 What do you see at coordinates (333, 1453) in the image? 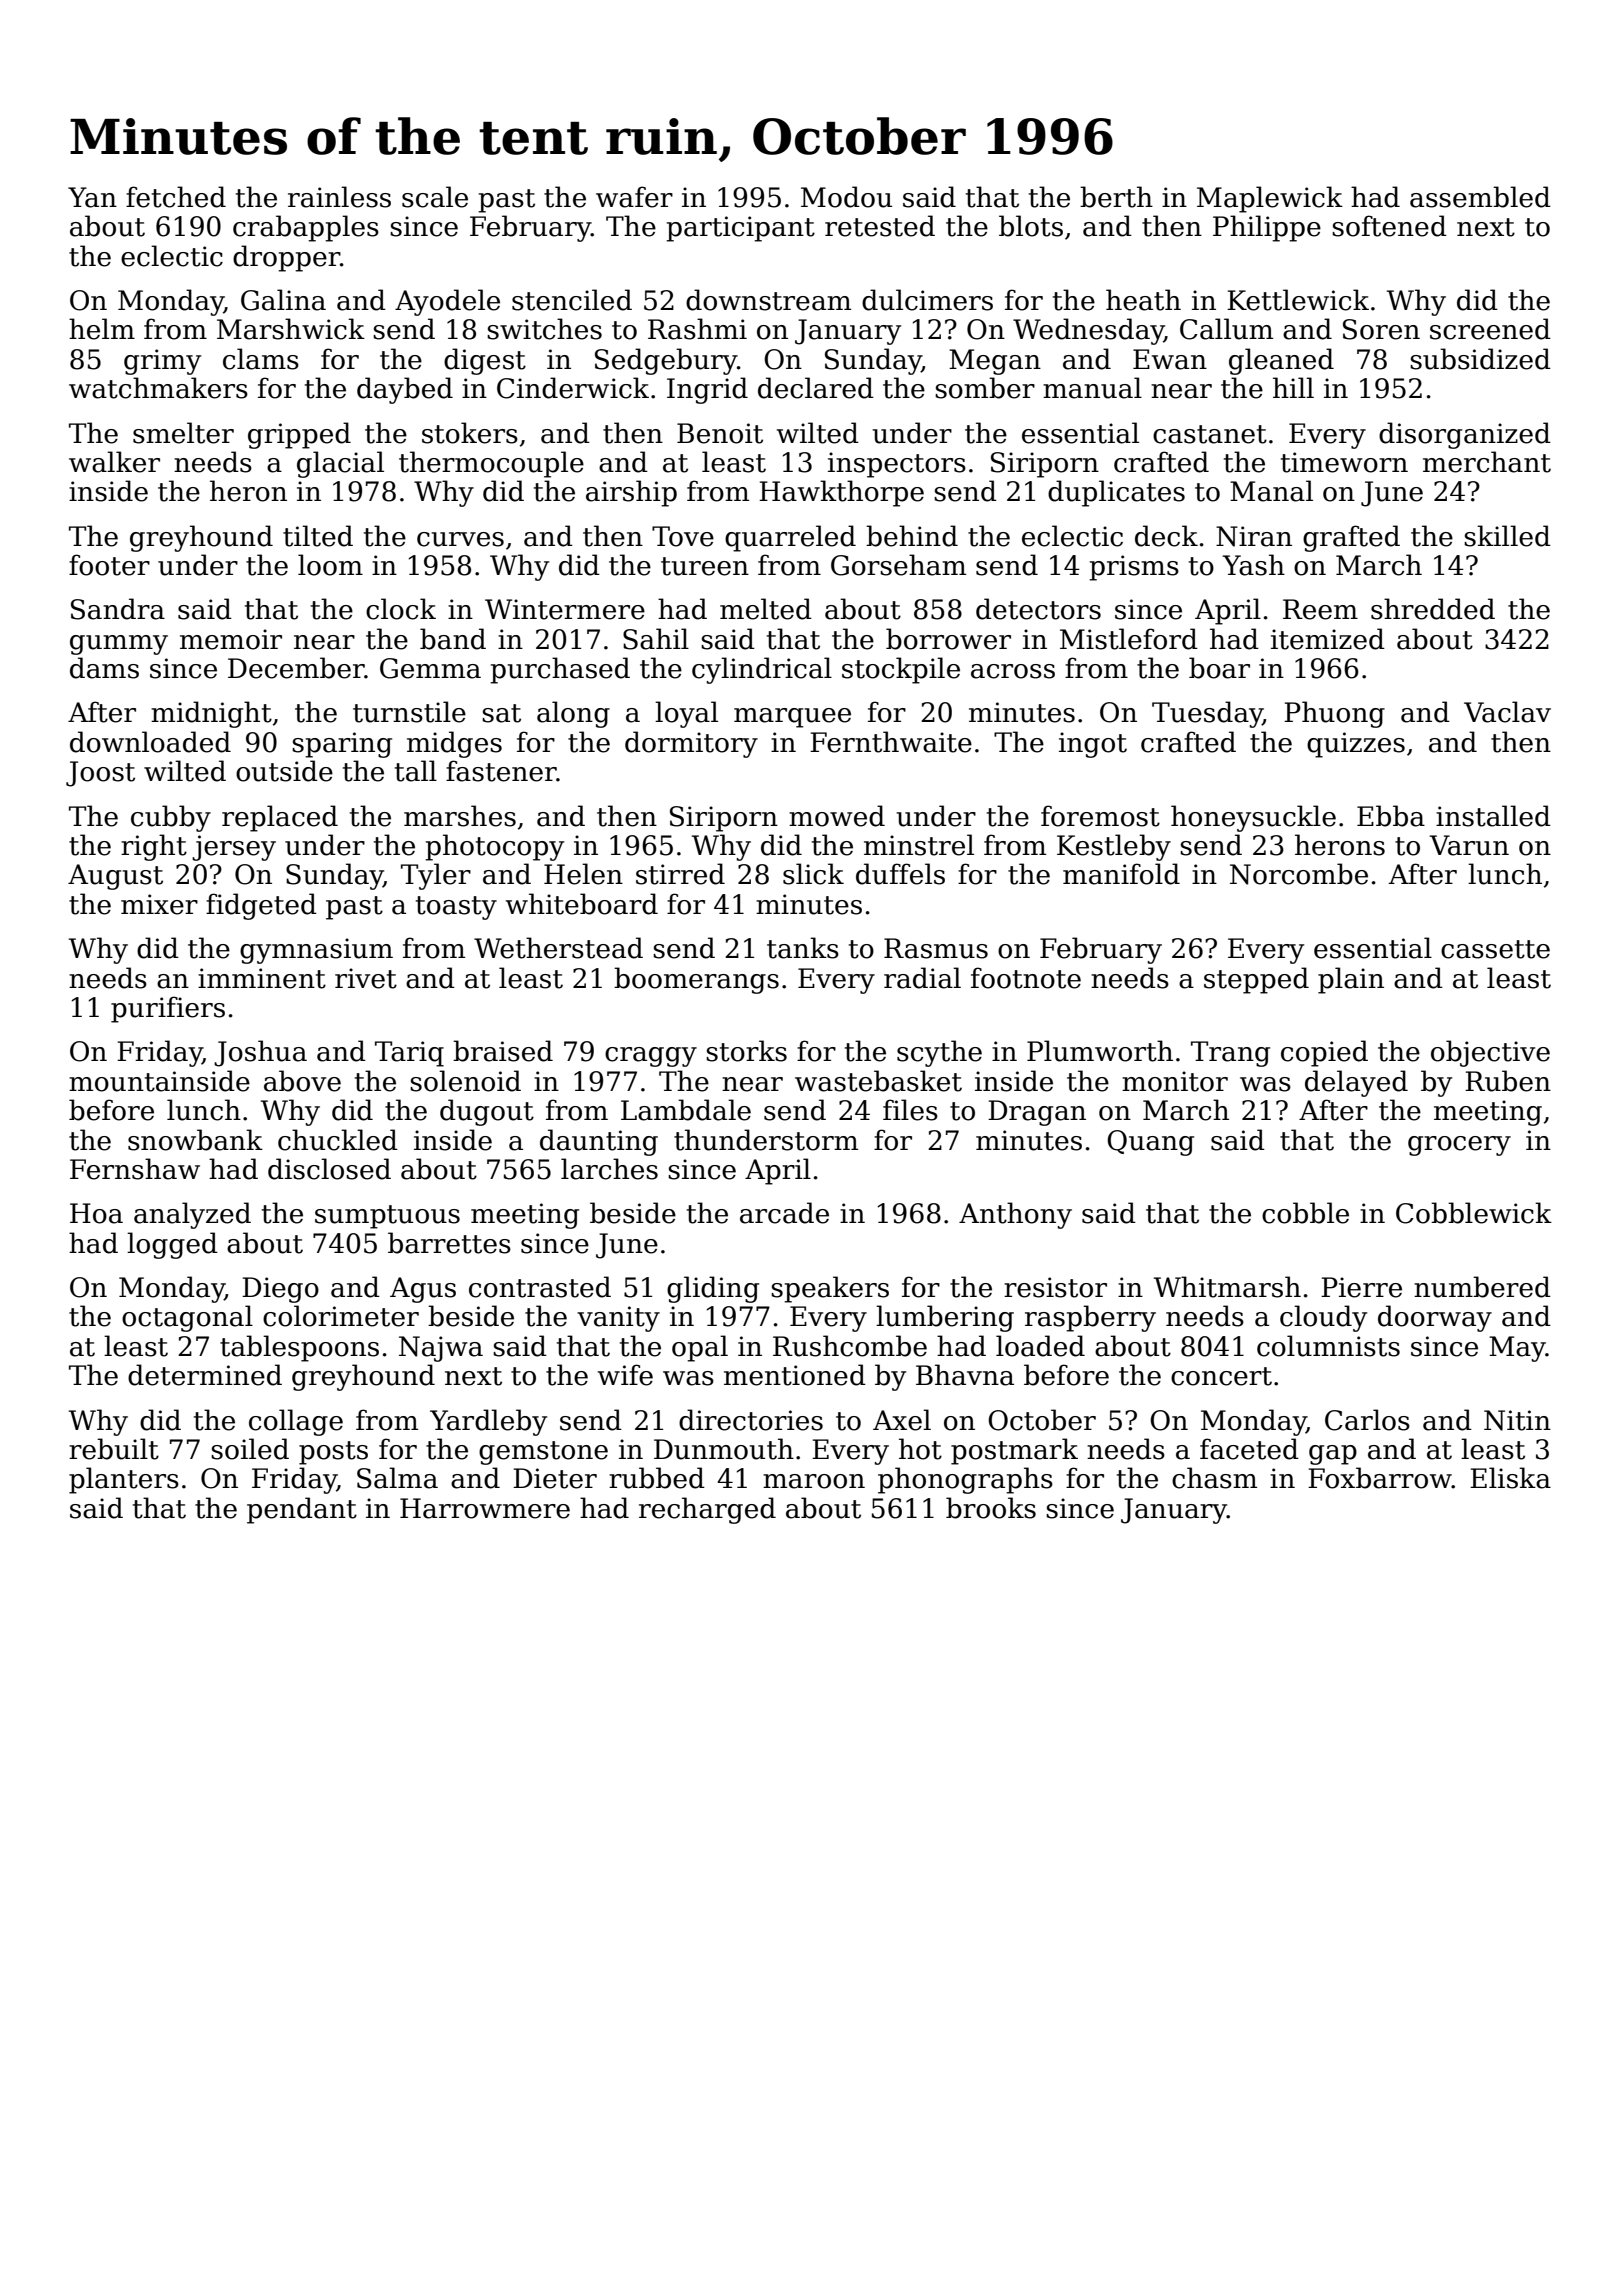
I see `posts` at bounding box center [333, 1453].
